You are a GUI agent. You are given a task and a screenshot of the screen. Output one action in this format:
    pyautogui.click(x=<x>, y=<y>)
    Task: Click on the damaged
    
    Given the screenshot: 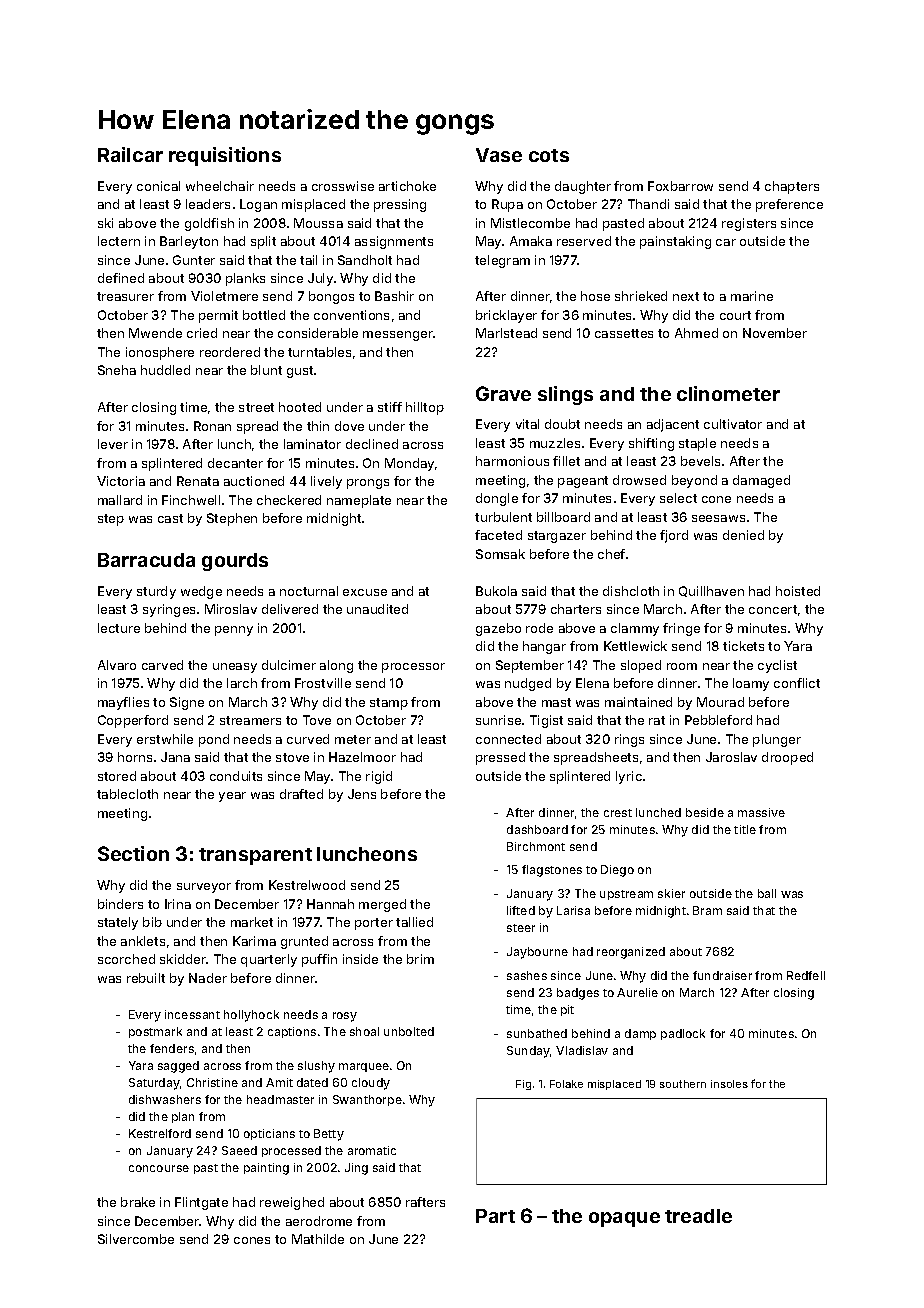 What is the action you would take?
    pyautogui.click(x=761, y=481)
